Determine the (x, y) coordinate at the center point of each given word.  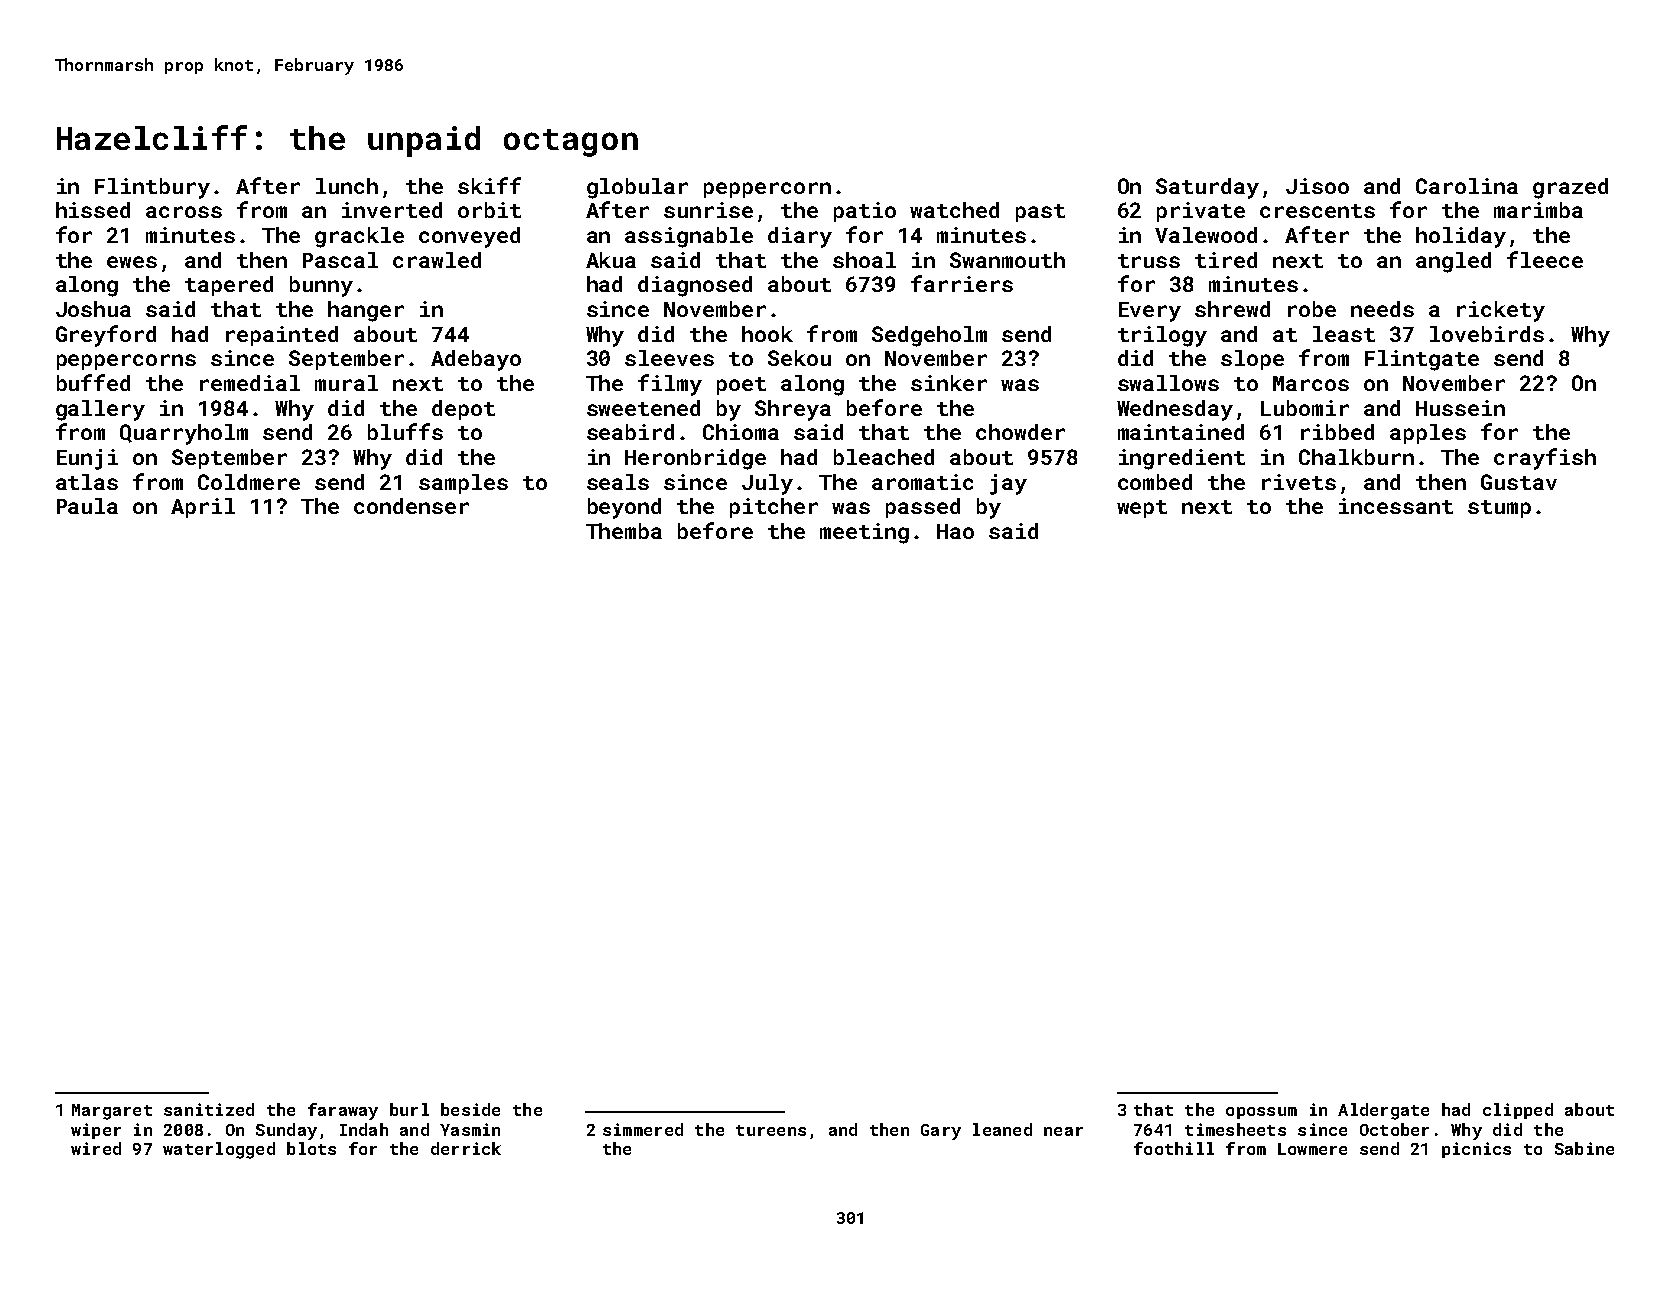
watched (954, 210)
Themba (624, 531)
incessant (1396, 506)
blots (311, 1148)
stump (1499, 509)
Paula (87, 506)
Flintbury (152, 188)
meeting (864, 533)
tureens (771, 1130)
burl (409, 1109)
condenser (411, 506)
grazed (1570, 188)
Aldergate (1383, 1111)
